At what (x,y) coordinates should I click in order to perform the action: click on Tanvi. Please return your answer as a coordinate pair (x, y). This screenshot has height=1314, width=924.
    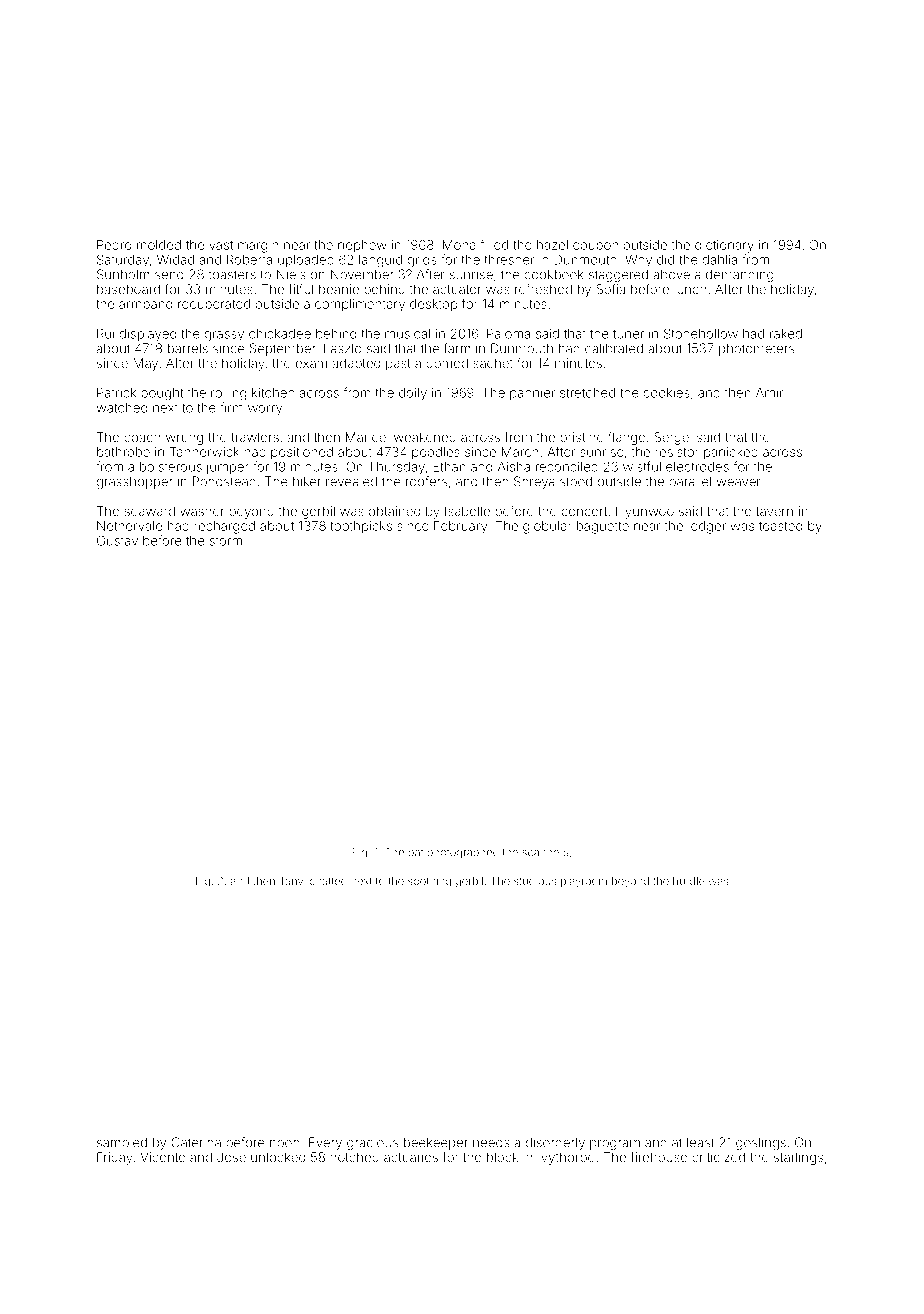
    Looking at the image, I should click on (293, 881).
